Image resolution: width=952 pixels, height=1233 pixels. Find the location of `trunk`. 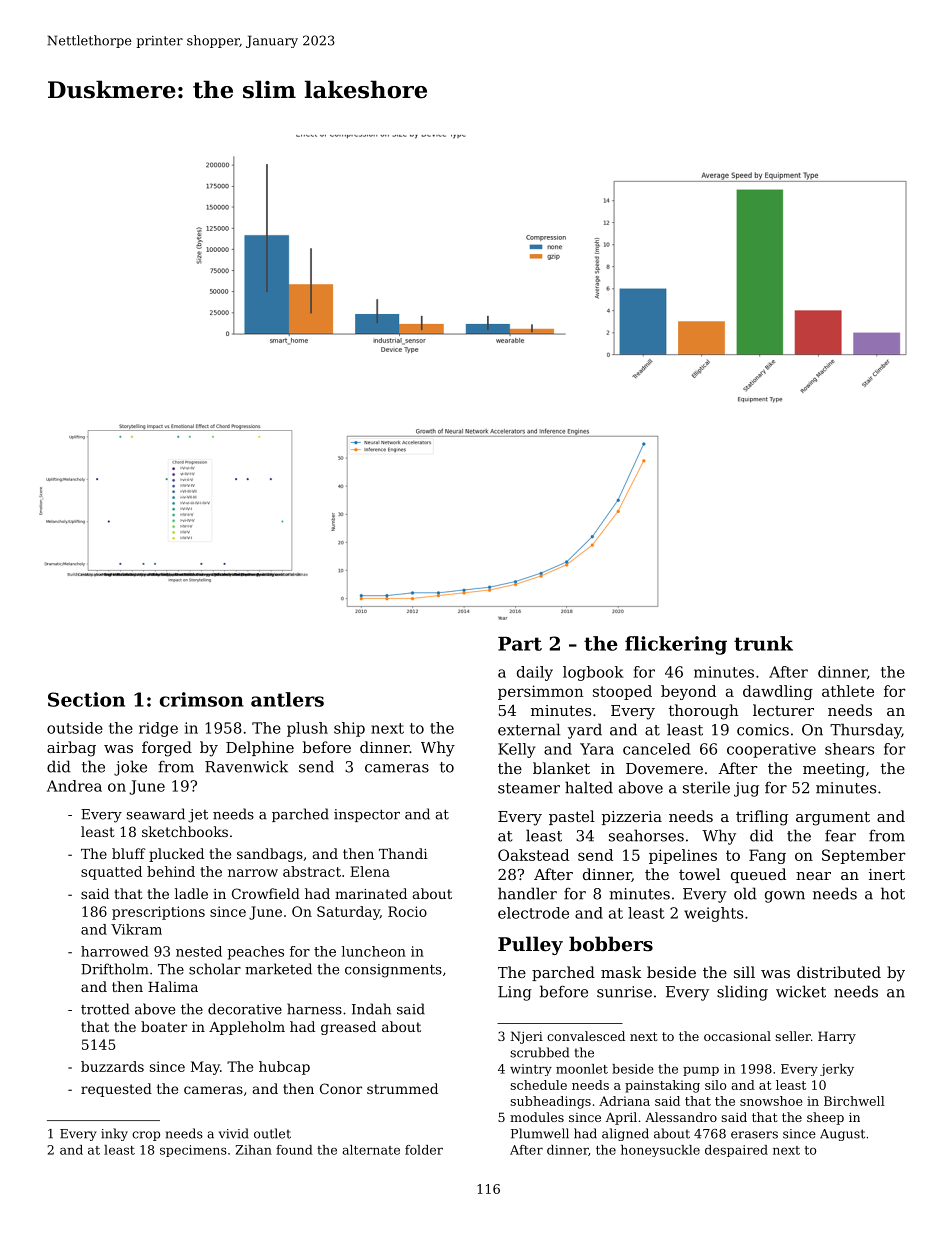

trunk is located at coordinates (763, 643).
